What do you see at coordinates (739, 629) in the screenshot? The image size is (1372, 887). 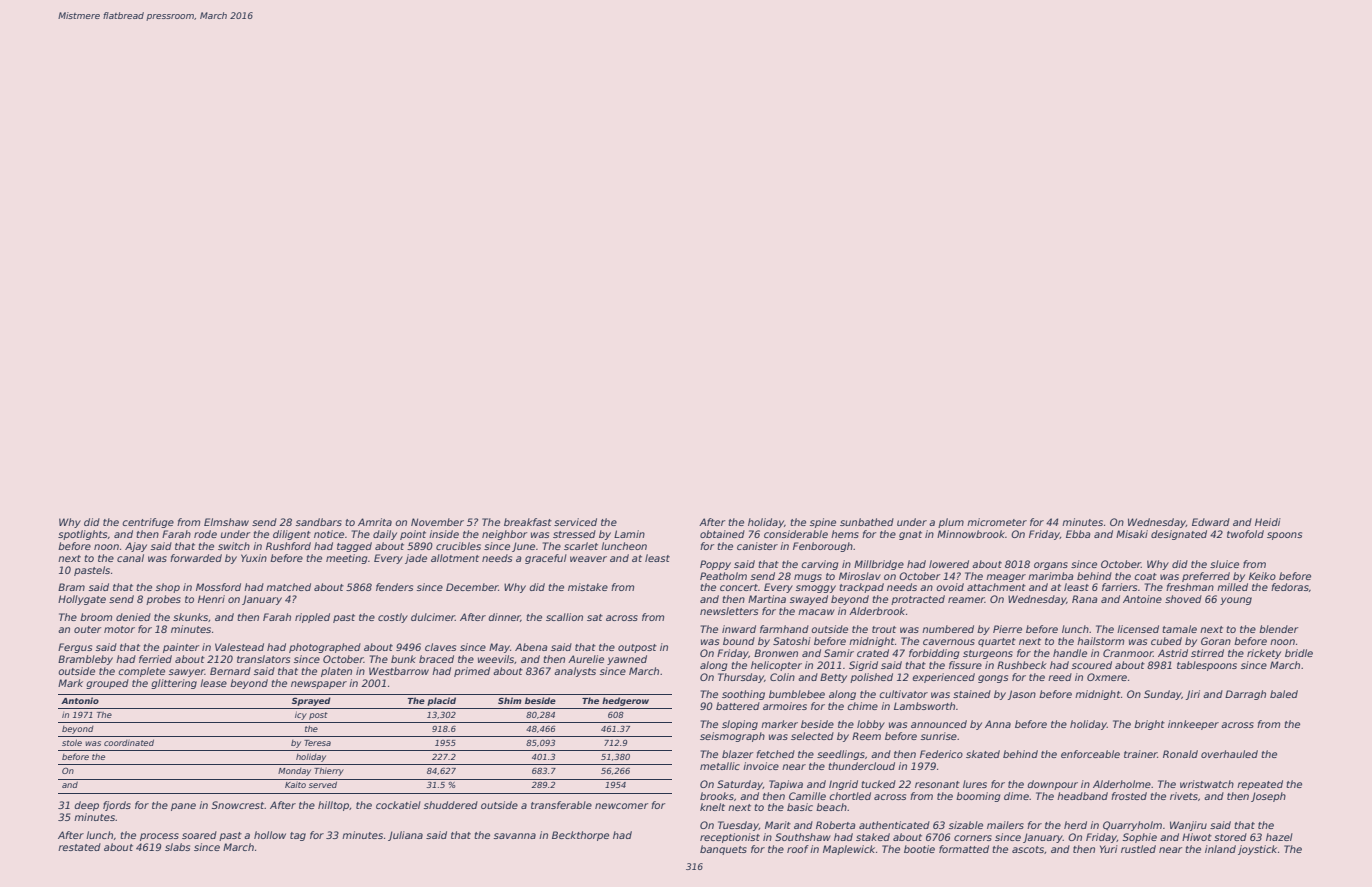 I see `inward` at bounding box center [739, 629].
